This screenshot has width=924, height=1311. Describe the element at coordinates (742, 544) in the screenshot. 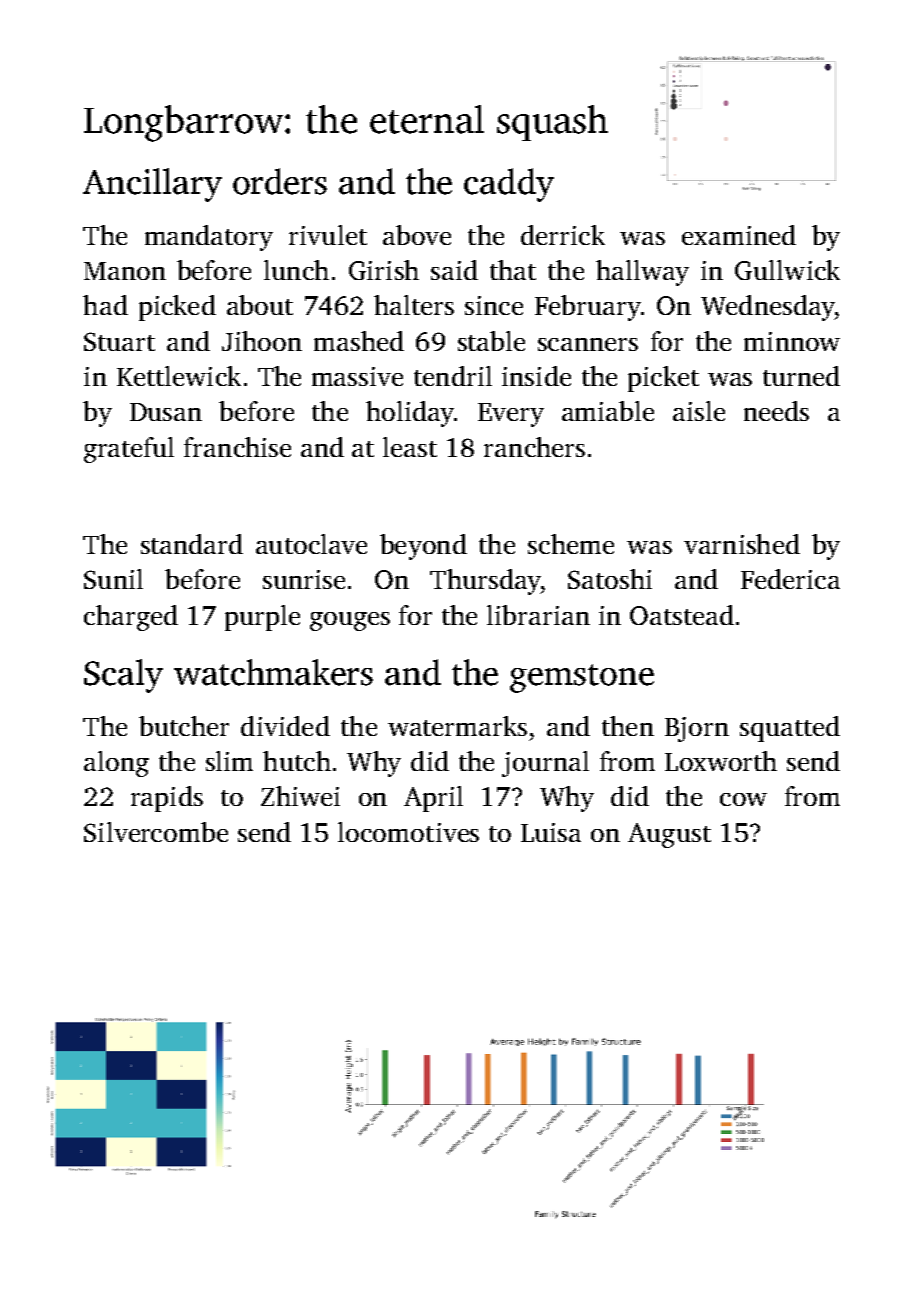

I see `varnished` at that location.
